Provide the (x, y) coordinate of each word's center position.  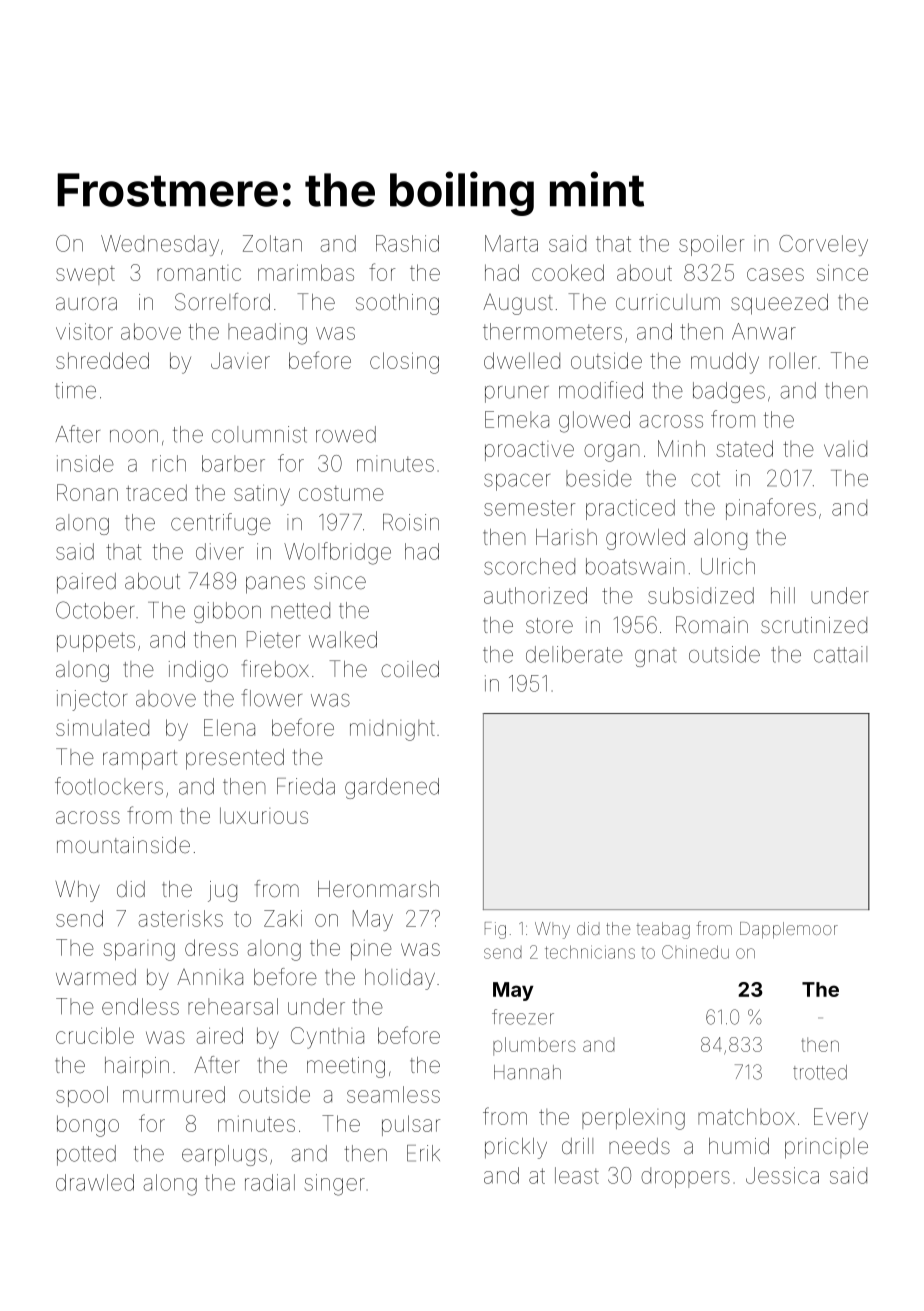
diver (220, 551)
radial (270, 1182)
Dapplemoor (789, 930)
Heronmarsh (378, 889)
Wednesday (160, 245)
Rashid (407, 243)
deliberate (574, 654)
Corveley (823, 245)
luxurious (264, 815)
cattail (840, 654)
